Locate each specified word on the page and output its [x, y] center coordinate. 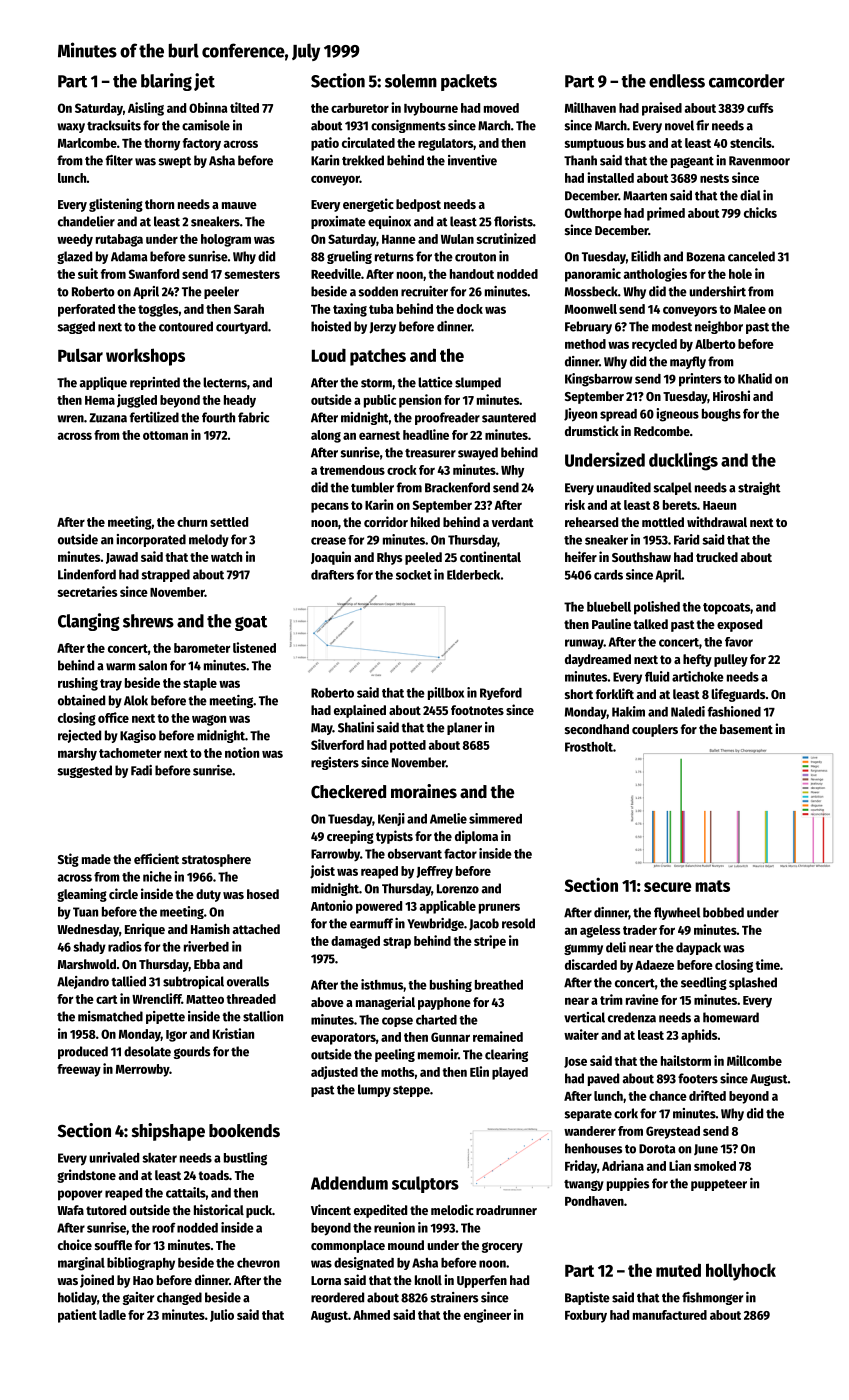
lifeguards [738, 695]
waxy [71, 128]
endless [677, 81]
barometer [202, 648]
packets [469, 82]
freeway [79, 1070]
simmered [495, 818]
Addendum [349, 1183]
